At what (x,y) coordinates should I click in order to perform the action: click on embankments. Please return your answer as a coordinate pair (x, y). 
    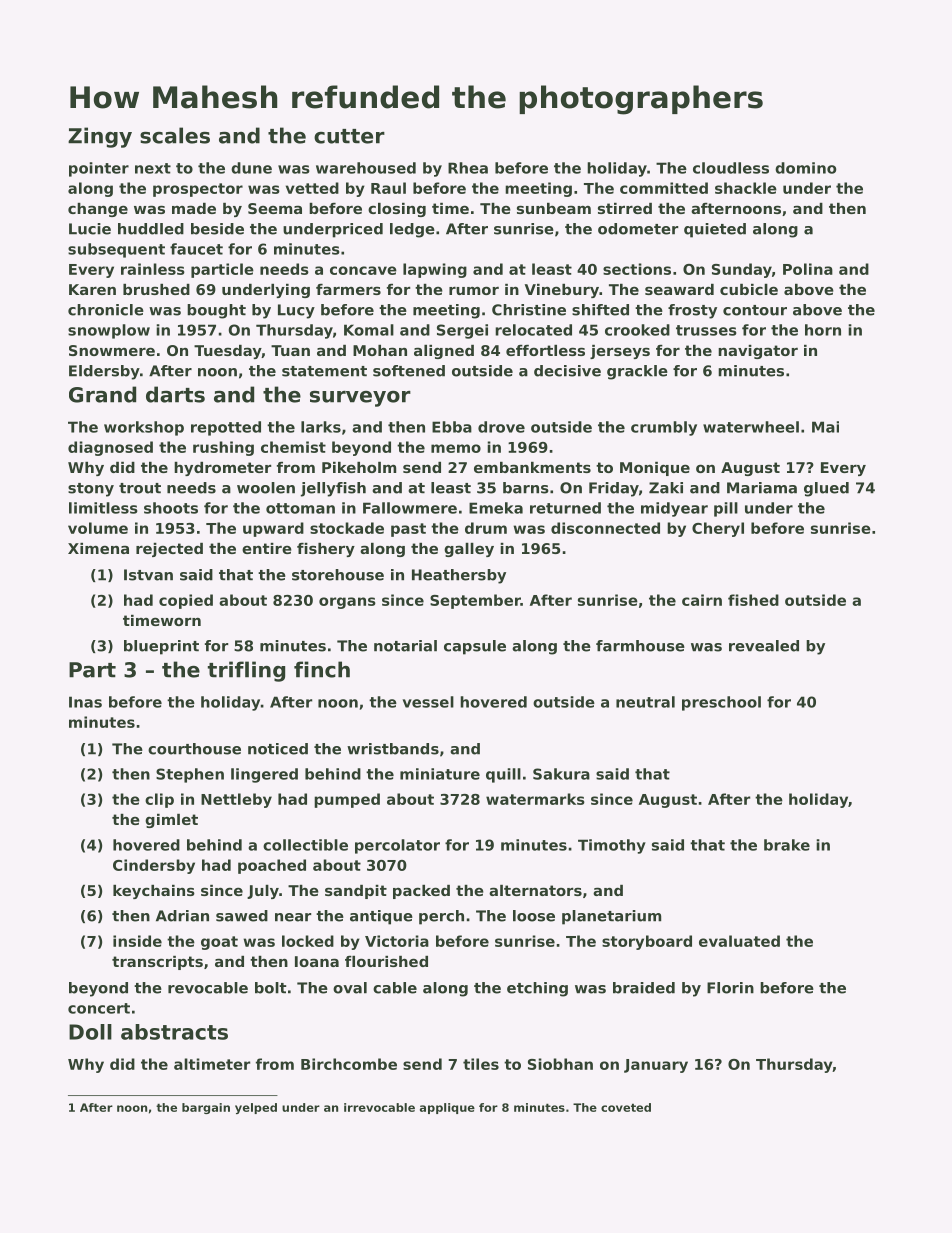
    Looking at the image, I should click on (532, 467).
